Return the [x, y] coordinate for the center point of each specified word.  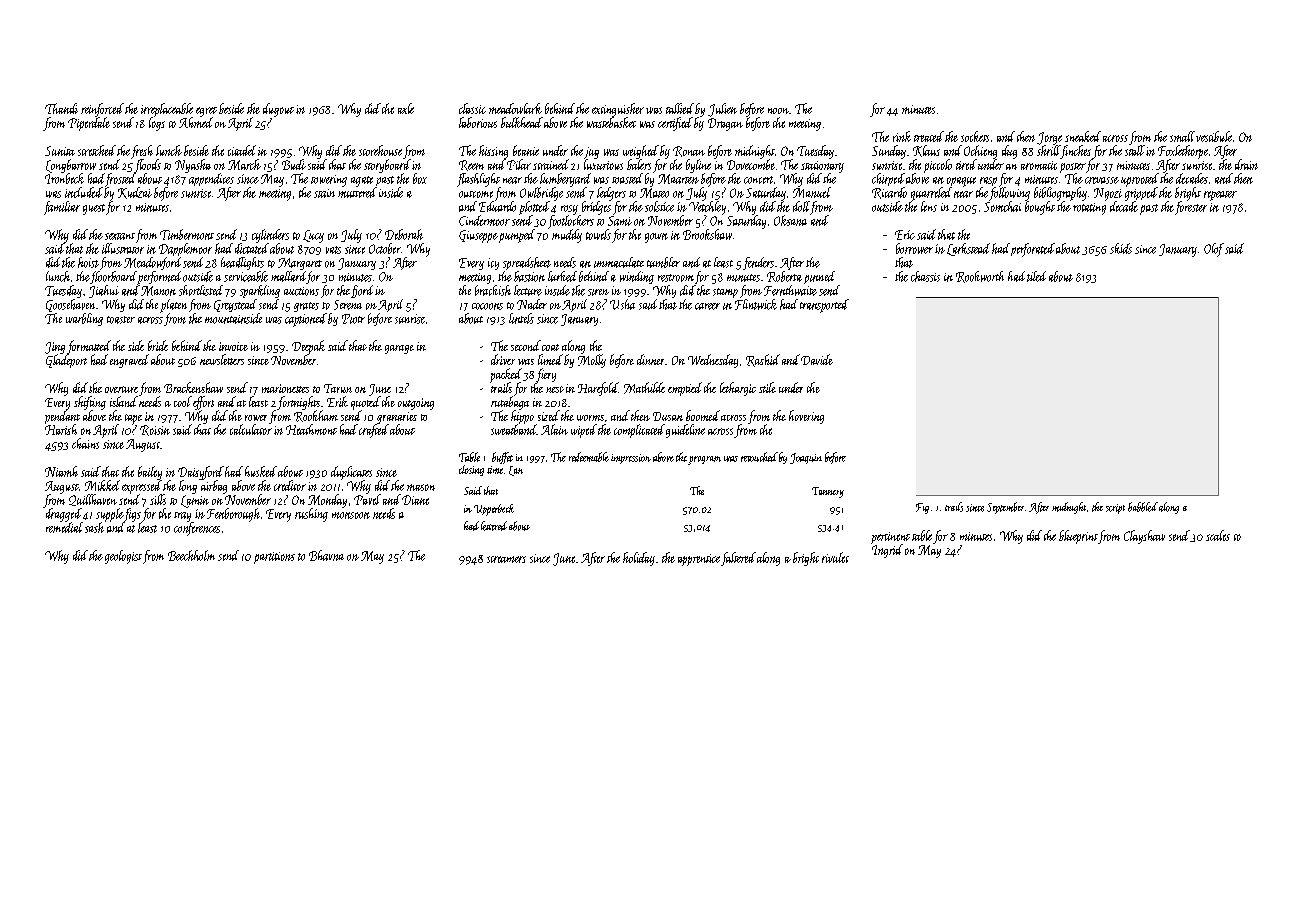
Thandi [61, 108]
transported [824, 306]
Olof [1214, 250]
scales [1218, 535]
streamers [506, 559]
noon [778, 111]
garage [399, 349]
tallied [680, 108]
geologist [123, 557]
